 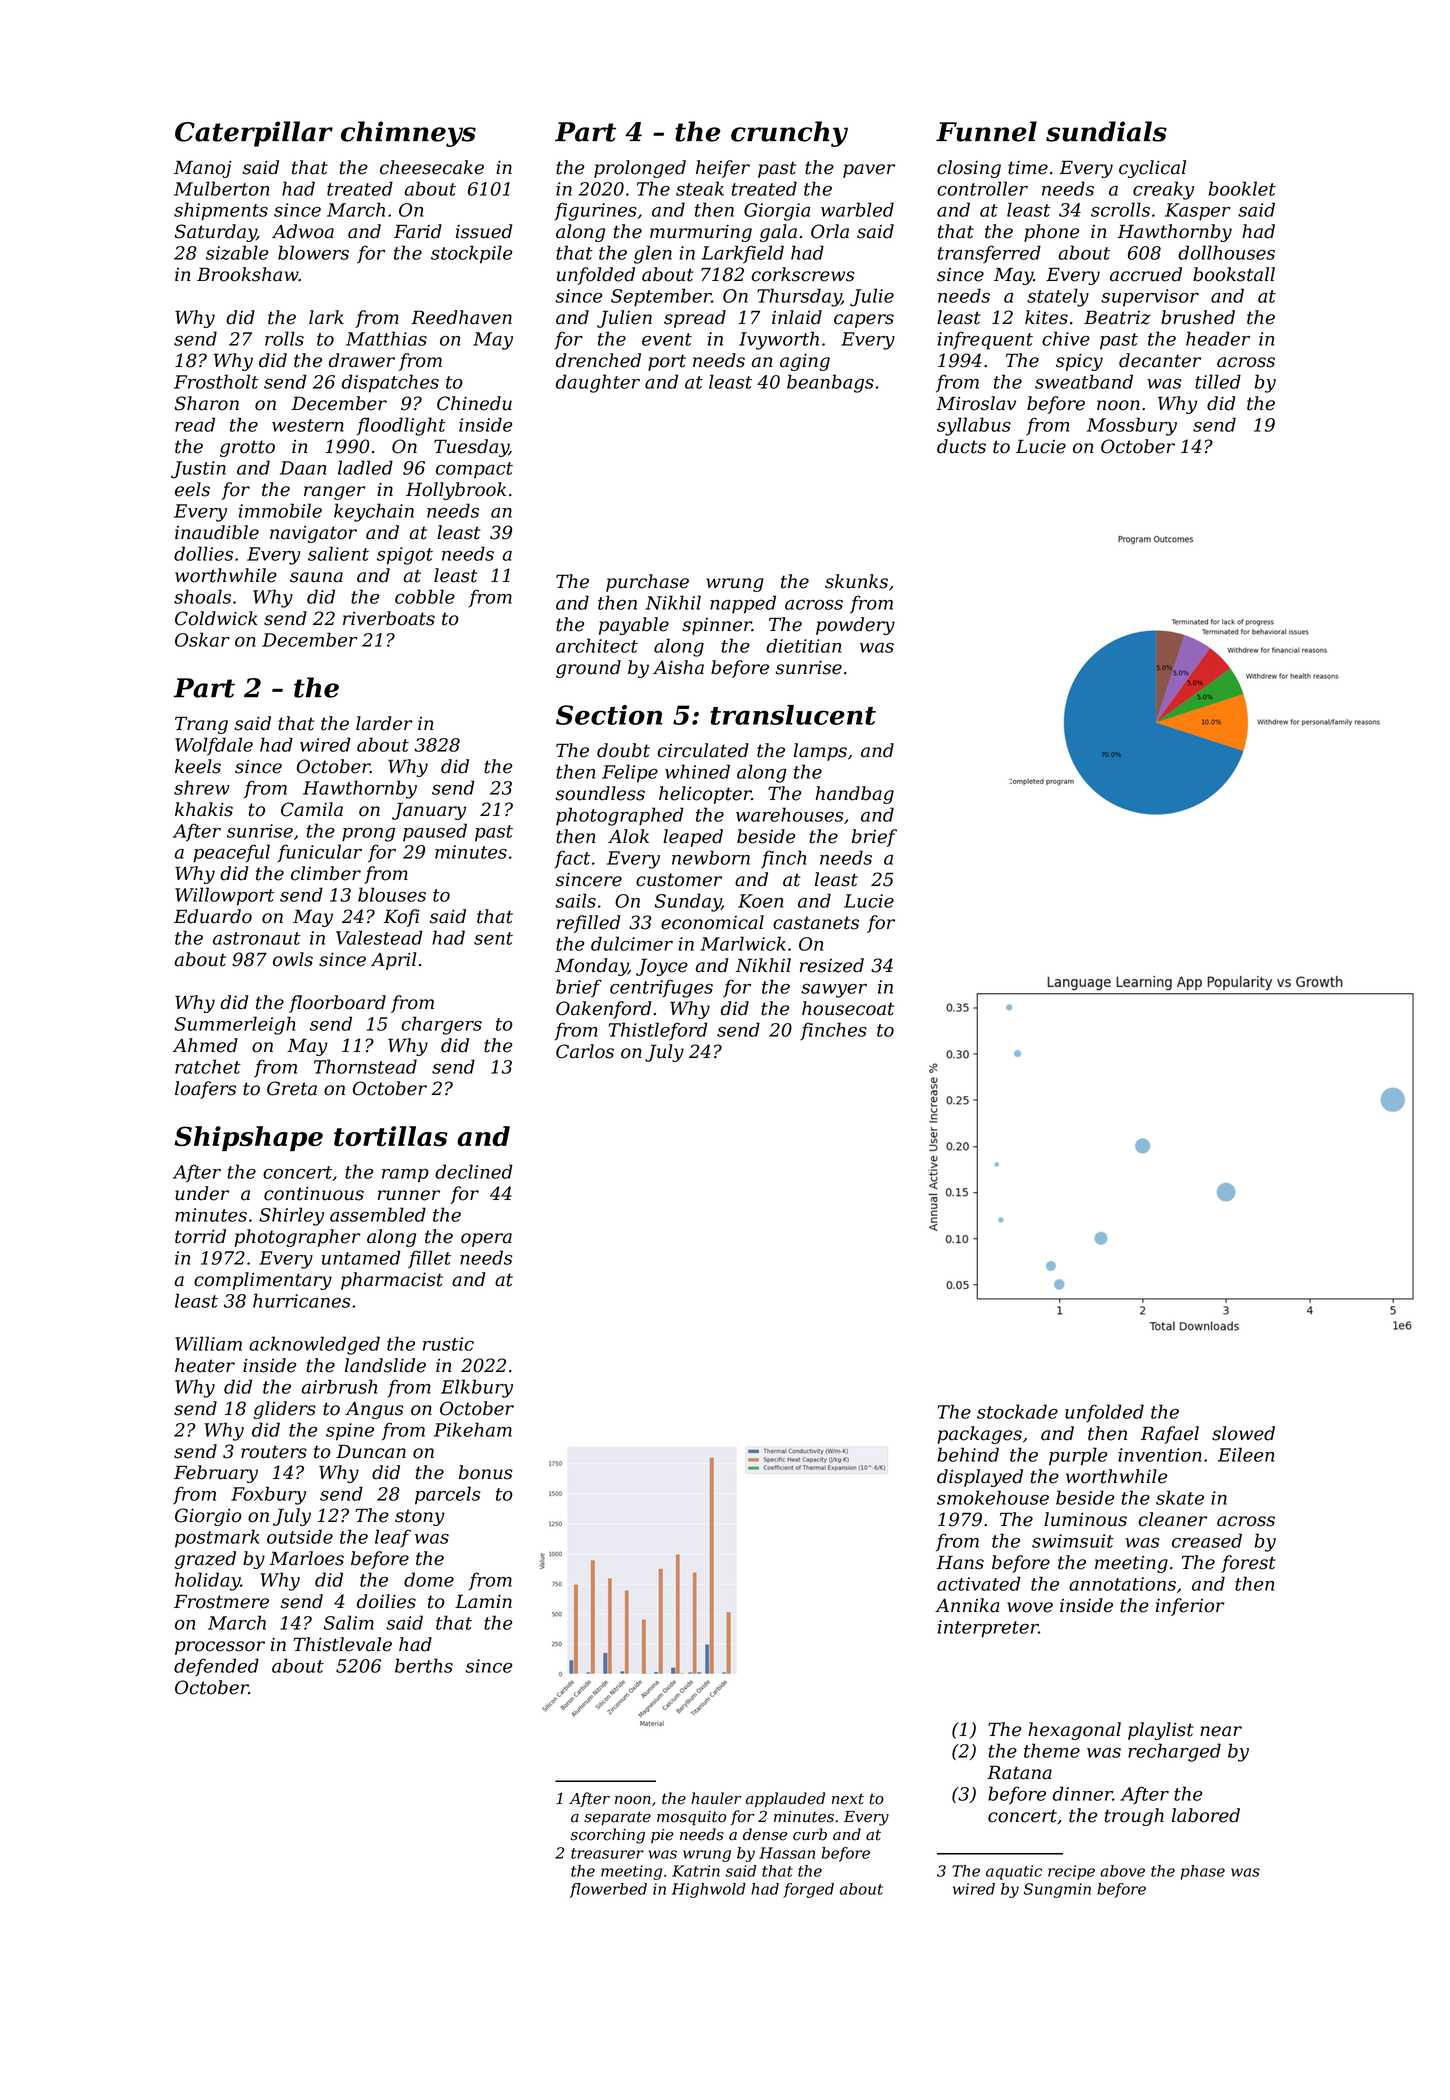 What do you see at coordinates (313, 252) in the screenshot?
I see `blowers` at bounding box center [313, 252].
